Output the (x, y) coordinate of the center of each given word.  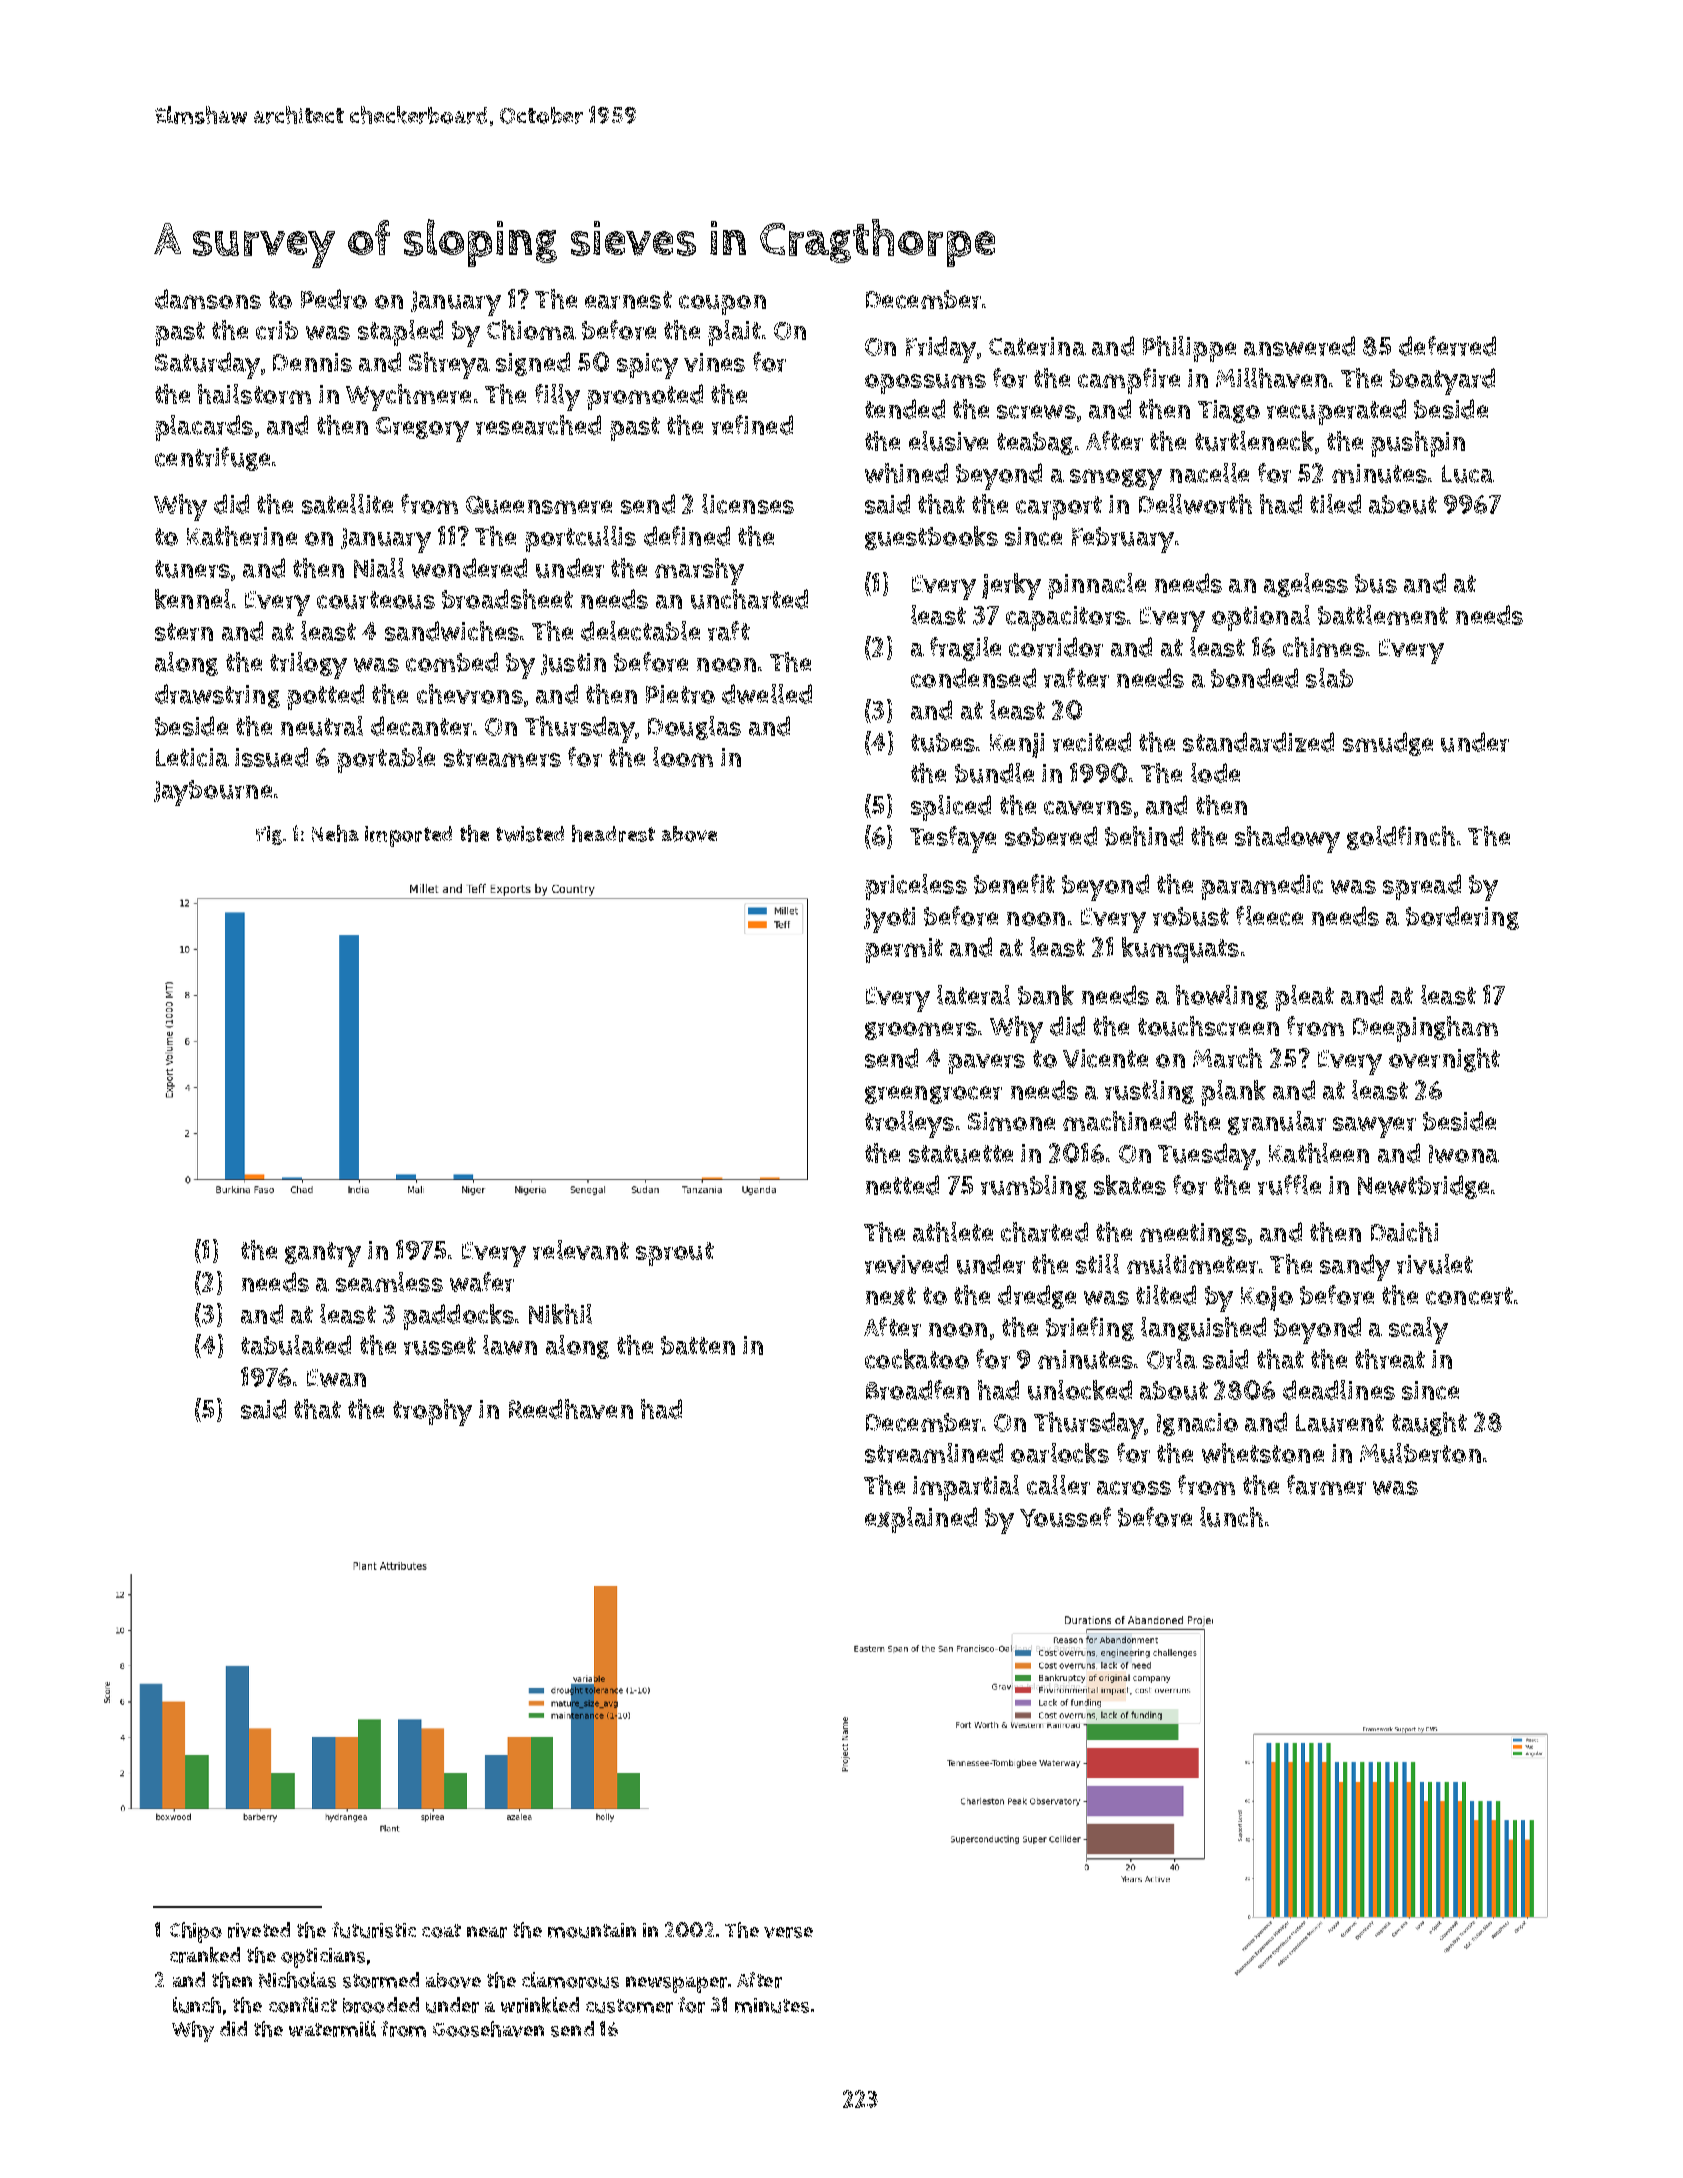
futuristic (374, 1930)
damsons (208, 299)
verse (788, 1932)
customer (629, 2006)
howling (1222, 997)
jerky (1011, 586)
